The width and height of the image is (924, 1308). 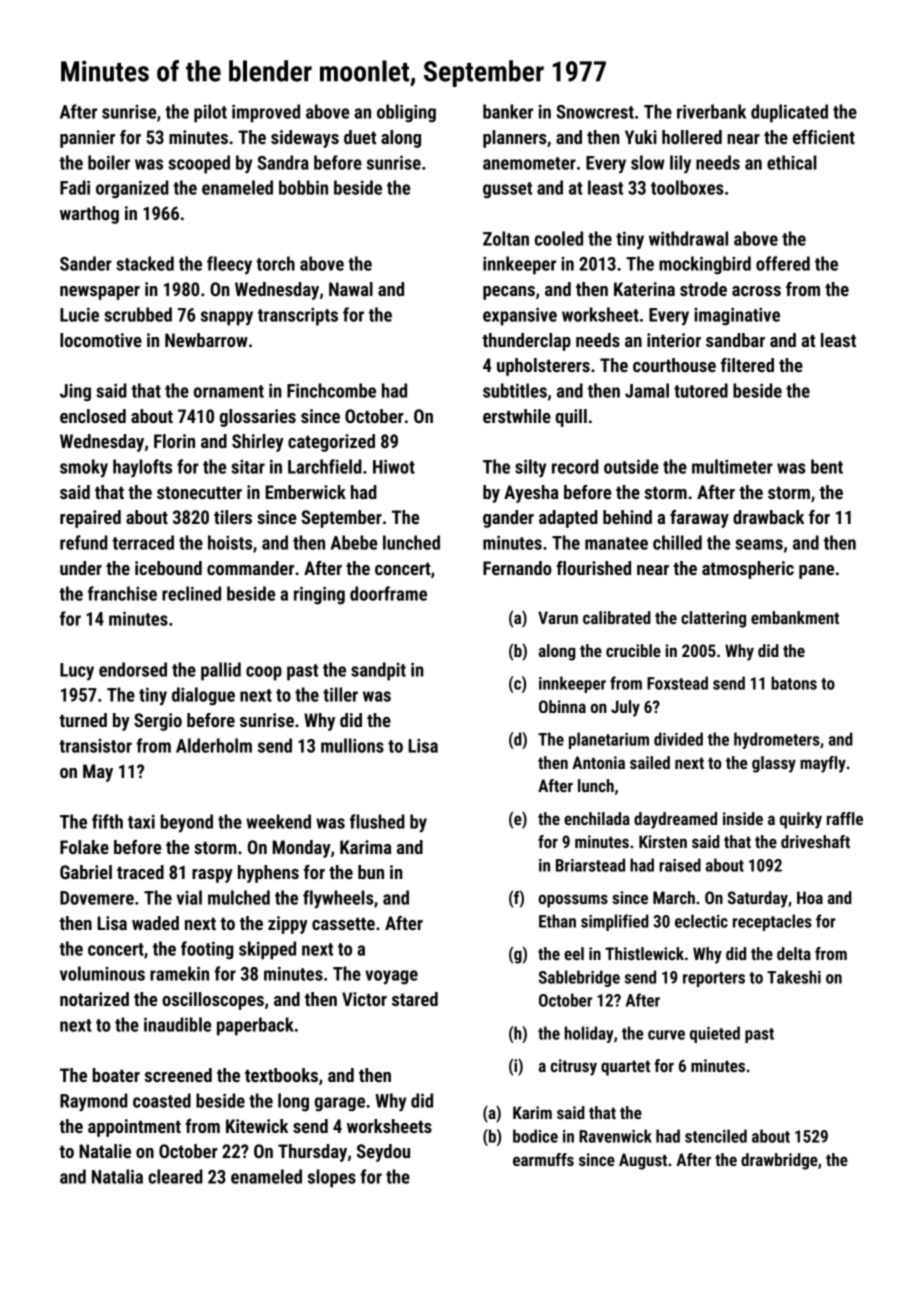 I want to click on imaginative, so click(x=737, y=316).
